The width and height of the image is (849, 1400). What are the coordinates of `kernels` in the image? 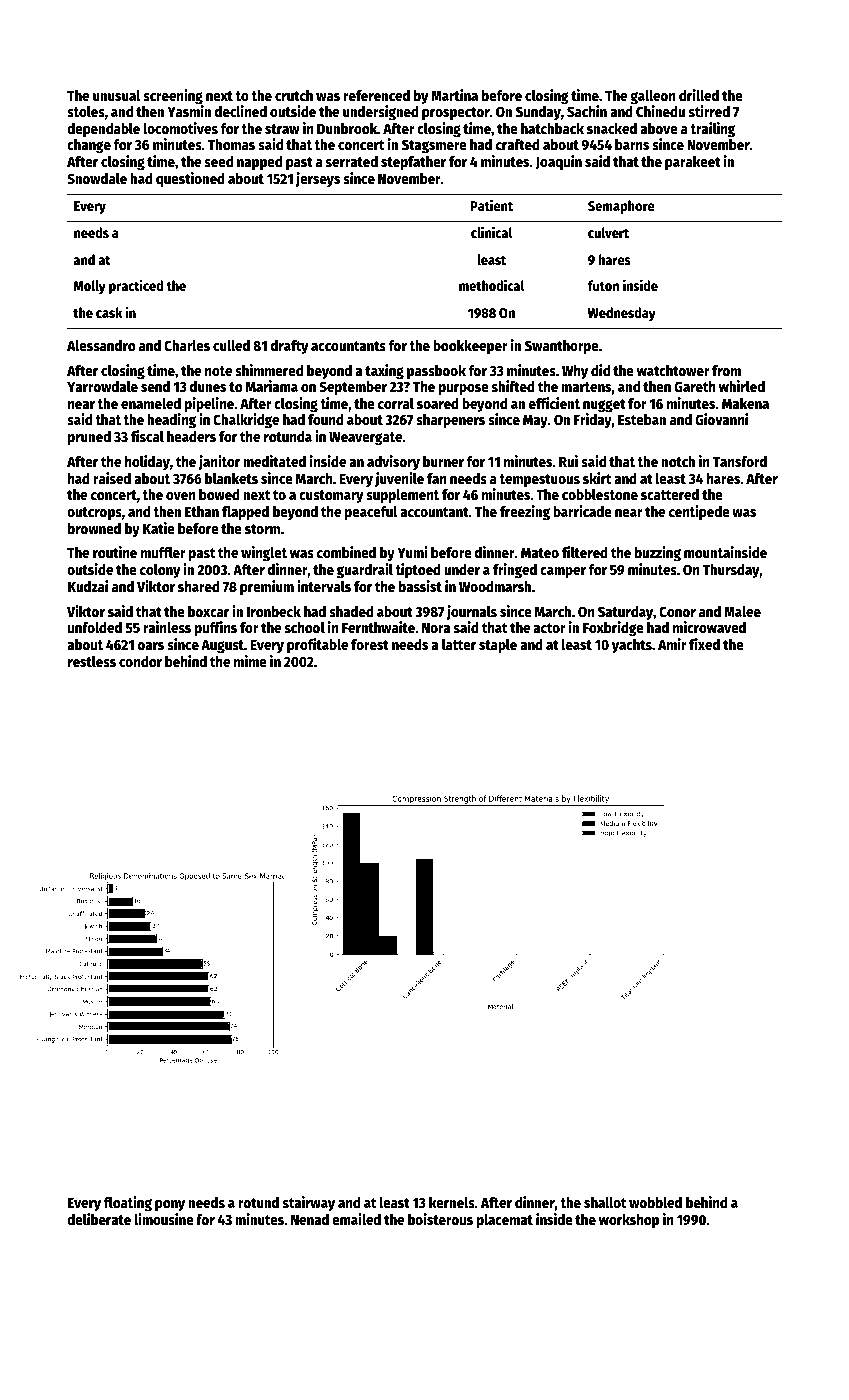 It's located at (452, 1202).
